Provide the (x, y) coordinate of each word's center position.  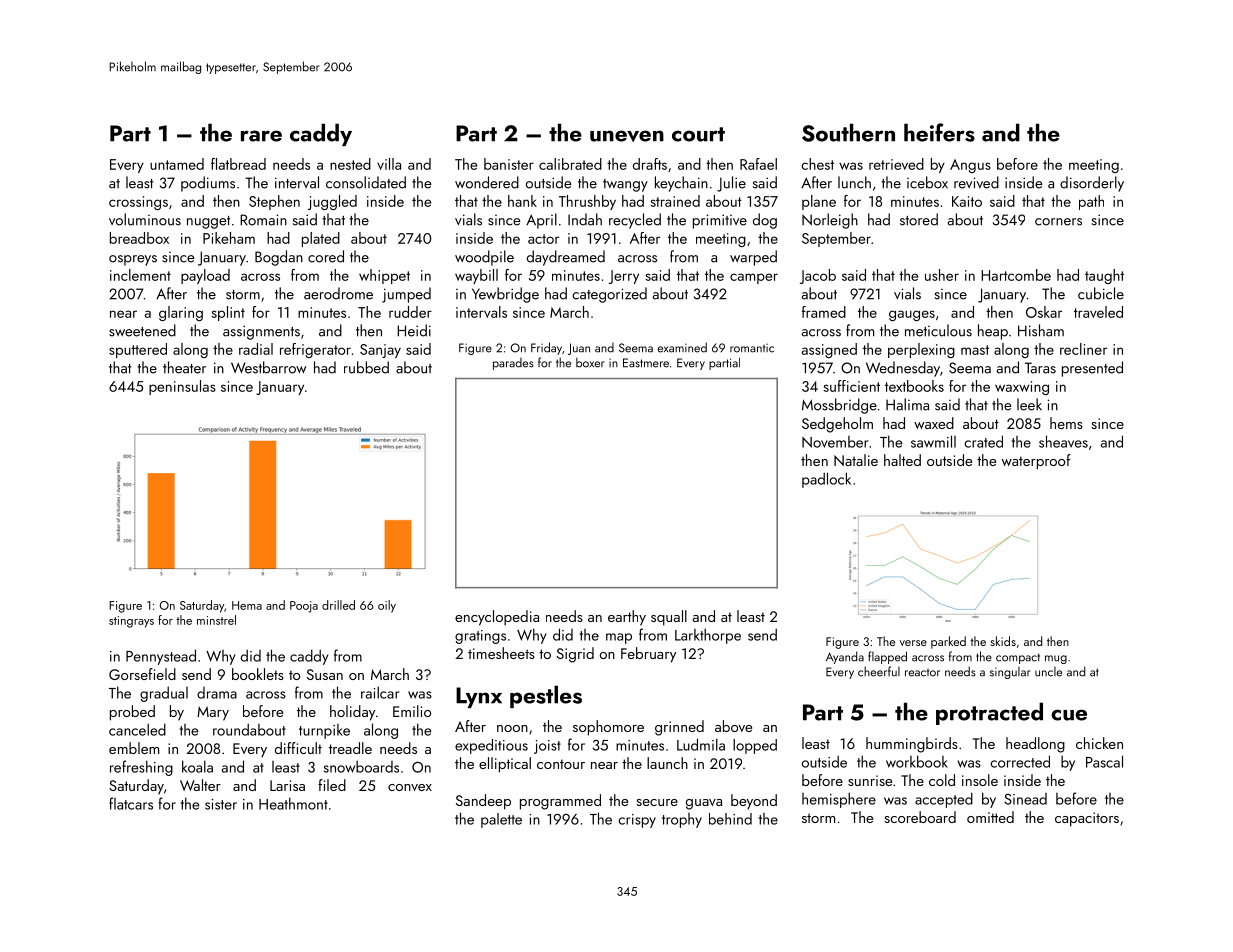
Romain (263, 220)
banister (509, 164)
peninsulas (182, 387)
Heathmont (293, 803)
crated (984, 441)
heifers (939, 132)
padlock (826, 480)
